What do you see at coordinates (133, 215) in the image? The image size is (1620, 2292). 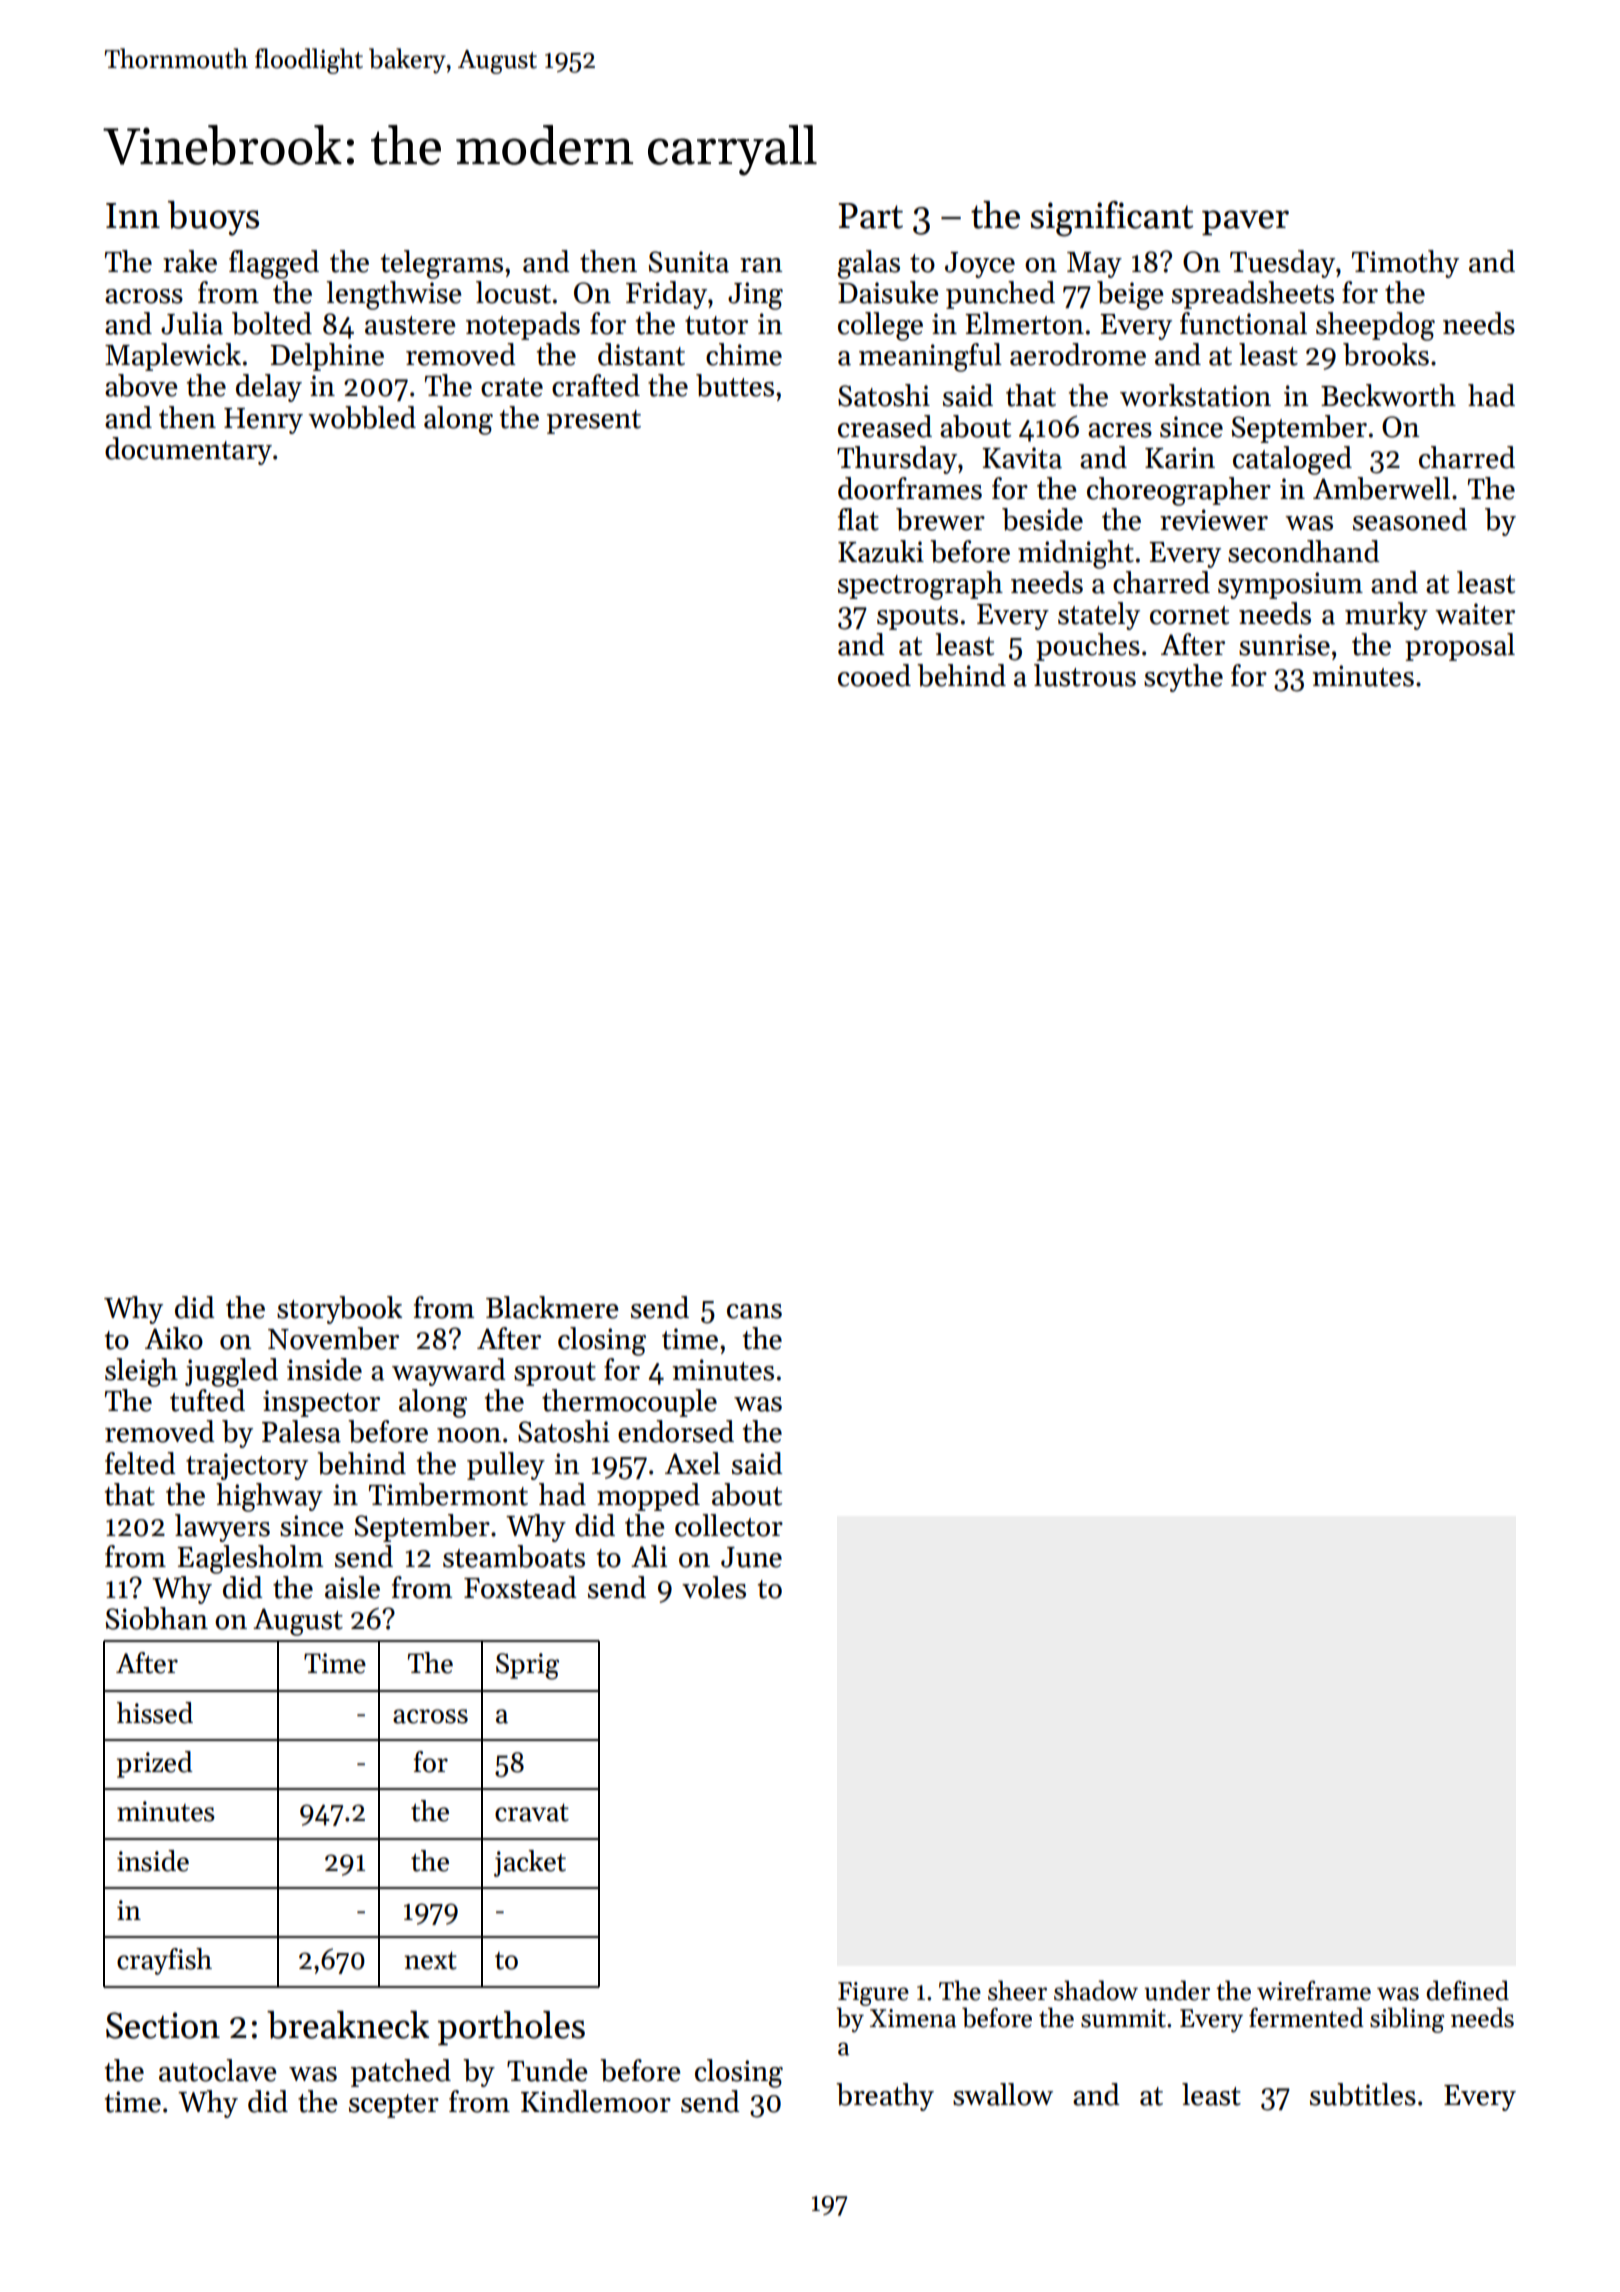 I see `Inn` at bounding box center [133, 215].
